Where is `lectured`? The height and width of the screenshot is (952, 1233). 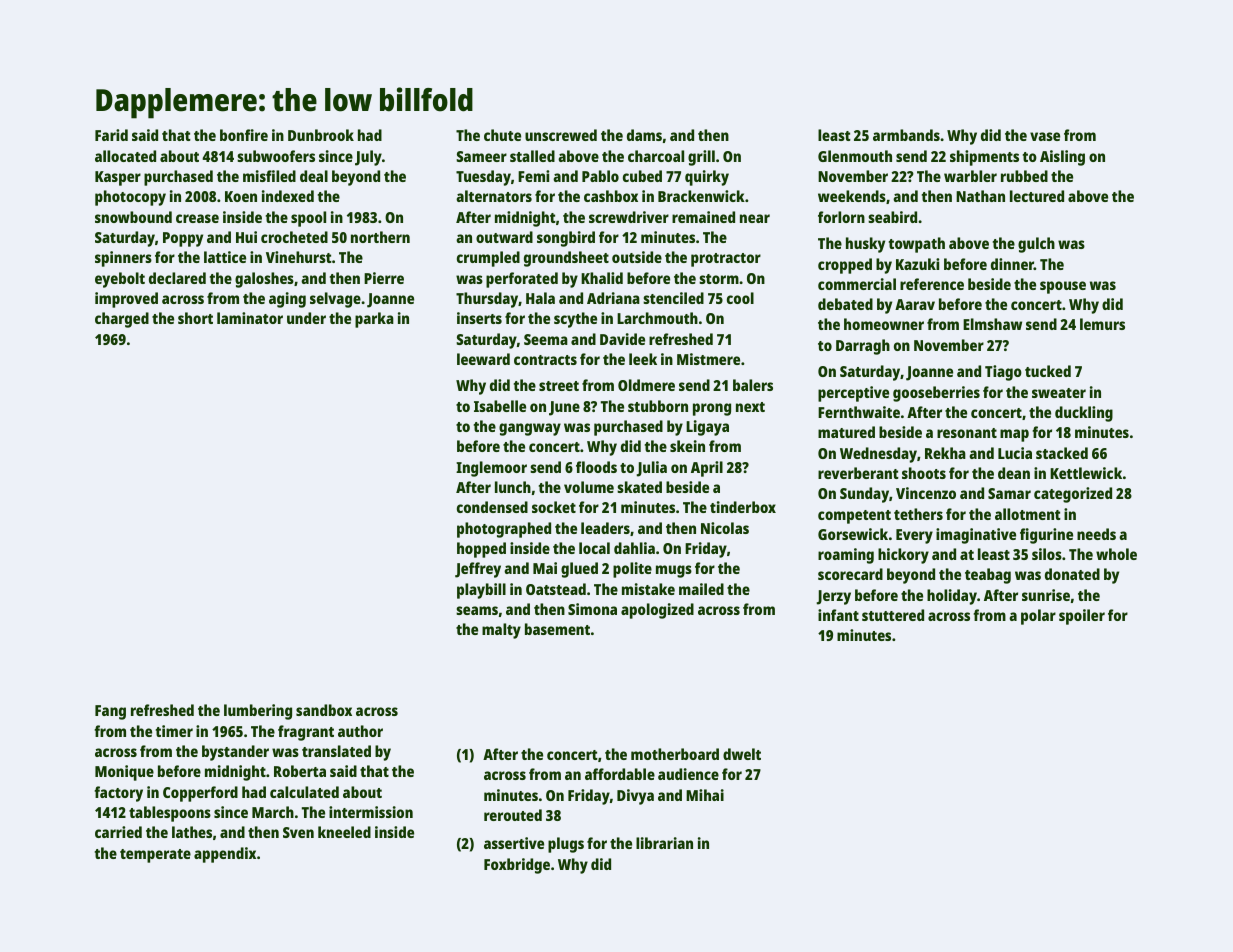
lectured is located at coordinates (1037, 196).
